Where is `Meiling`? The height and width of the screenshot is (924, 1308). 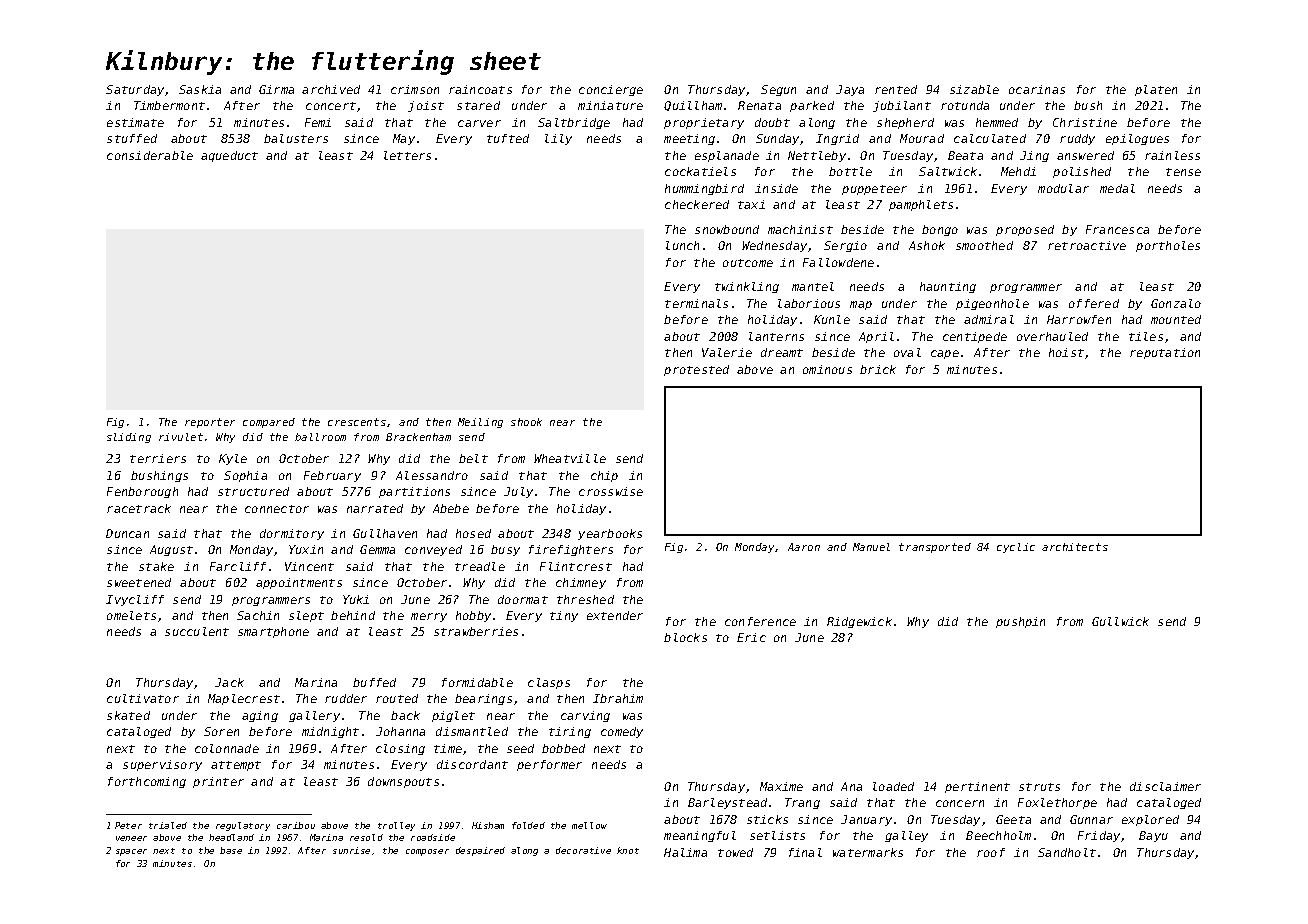 Meiling is located at coordinates (480, 423).
